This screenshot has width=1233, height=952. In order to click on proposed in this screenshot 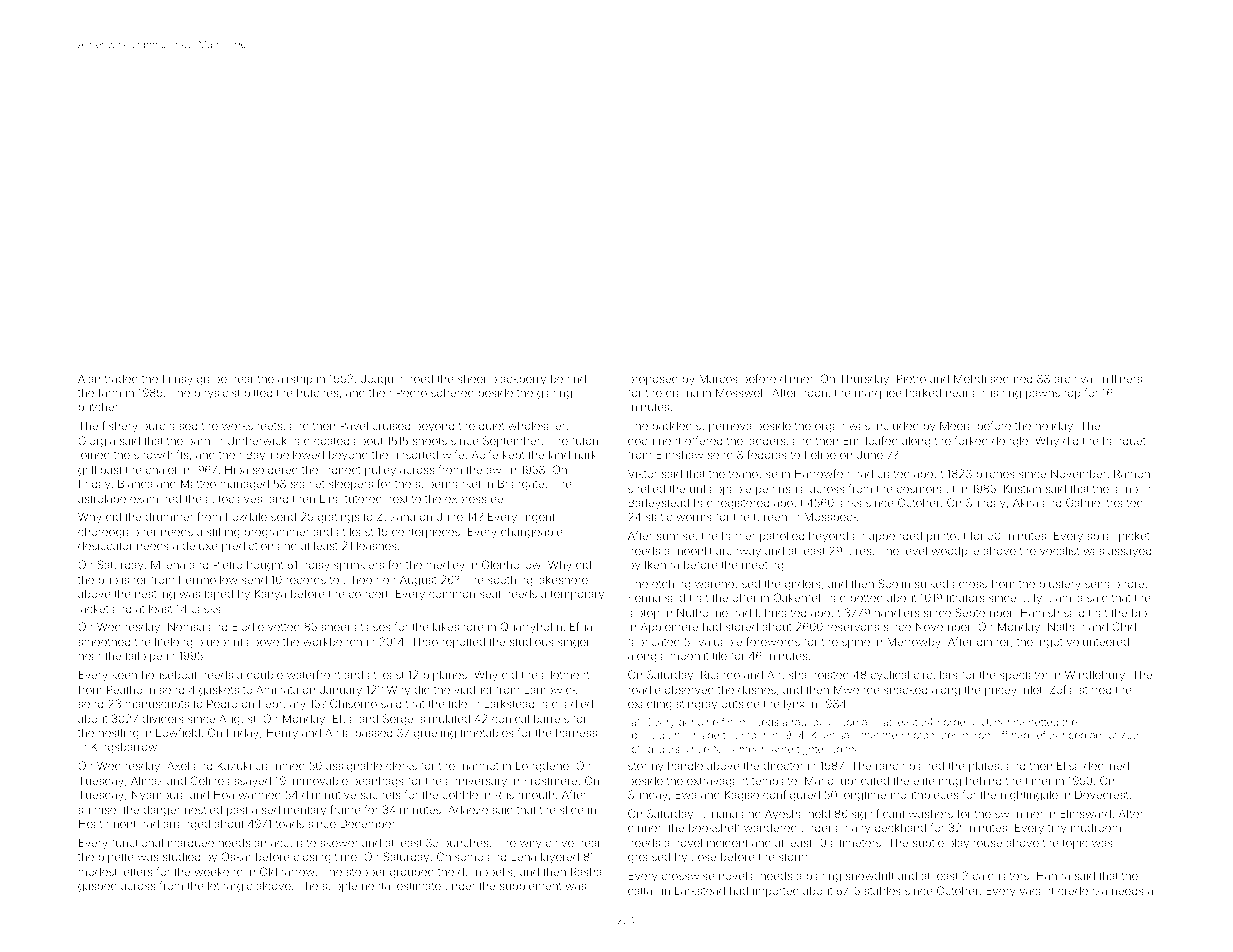, I will do `click(653, 380)`.
